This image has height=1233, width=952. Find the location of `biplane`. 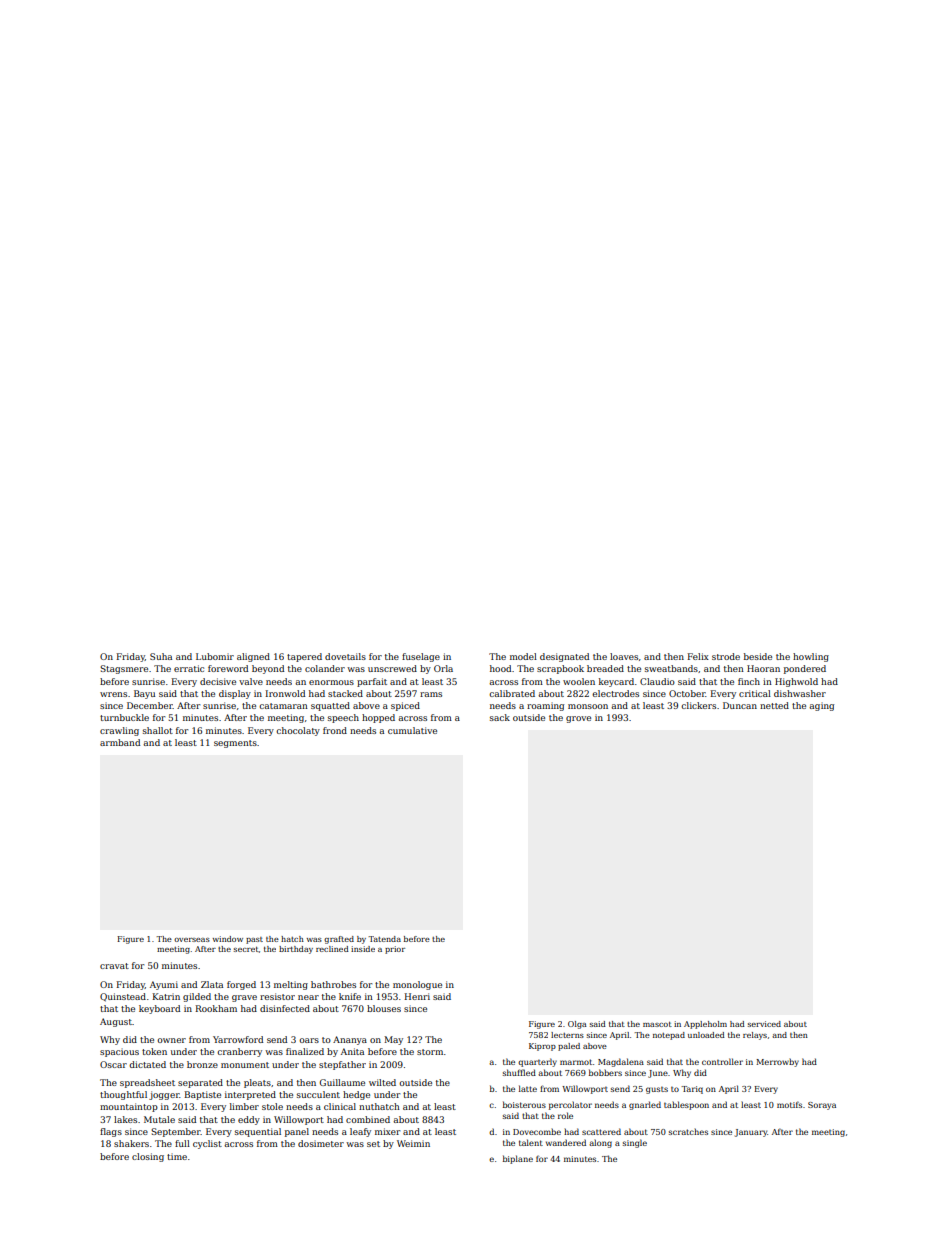

biplane is located at coordinates (518, 1159).
